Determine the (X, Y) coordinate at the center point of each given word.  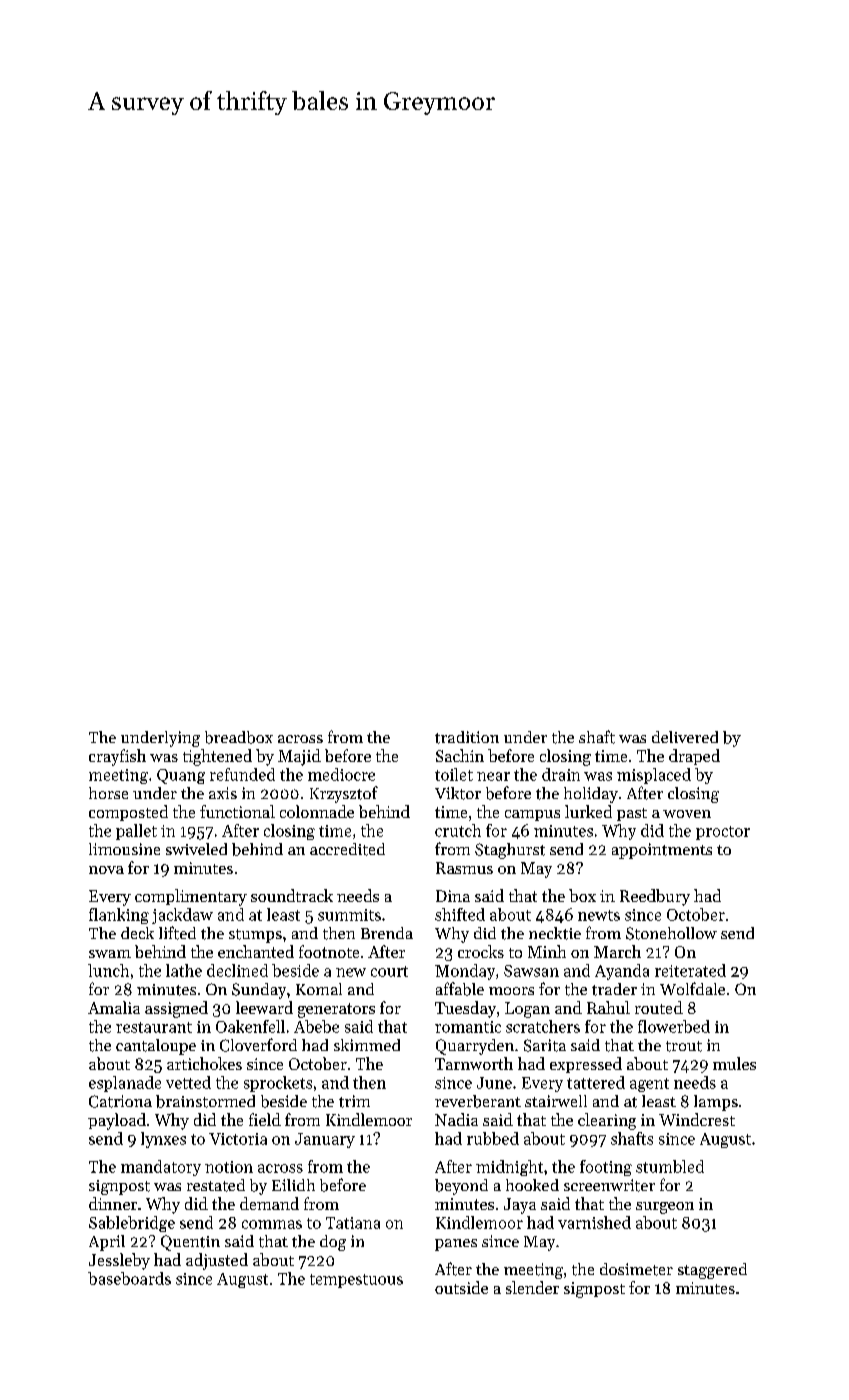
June (494, 1083)
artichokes (204, 1063)
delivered (685, 737)
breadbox (239, 737)
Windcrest (697, 1119)
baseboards (129, 1278)
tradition (467, 737)
